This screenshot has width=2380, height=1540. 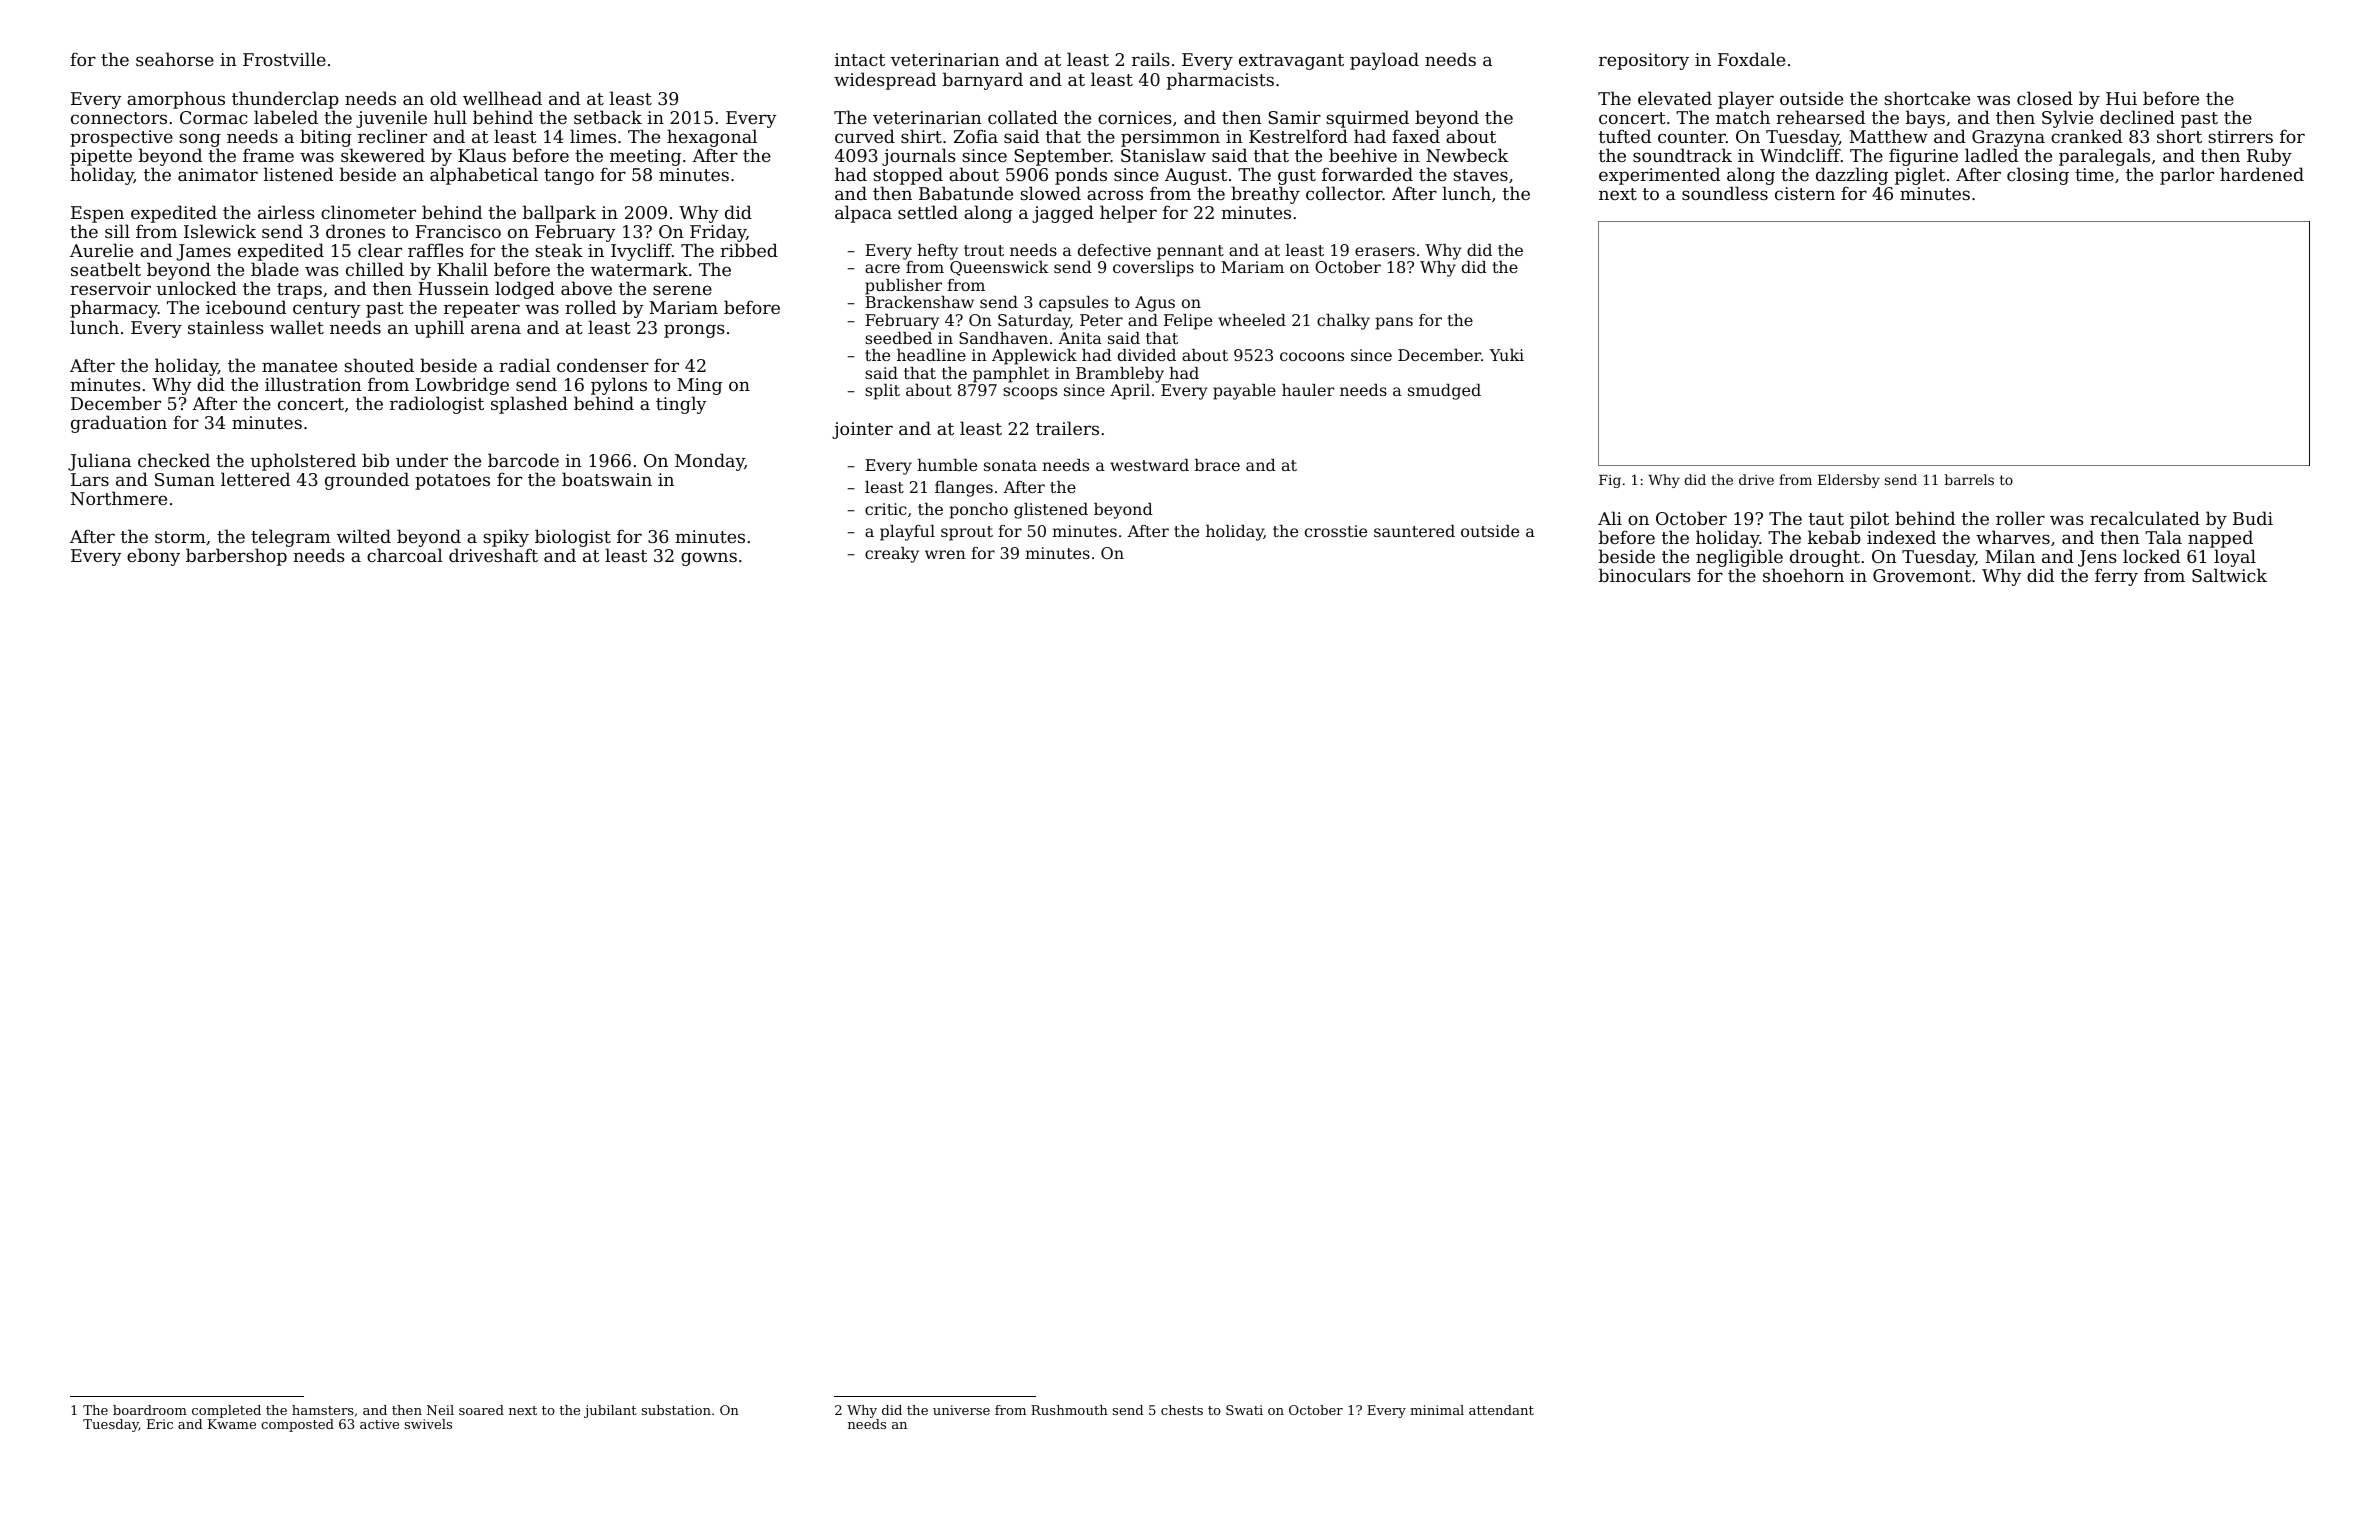 What do you see at coordinates (236, 557) in the screenshot?
I see `barbershop` at bounding box center [236, 557].
